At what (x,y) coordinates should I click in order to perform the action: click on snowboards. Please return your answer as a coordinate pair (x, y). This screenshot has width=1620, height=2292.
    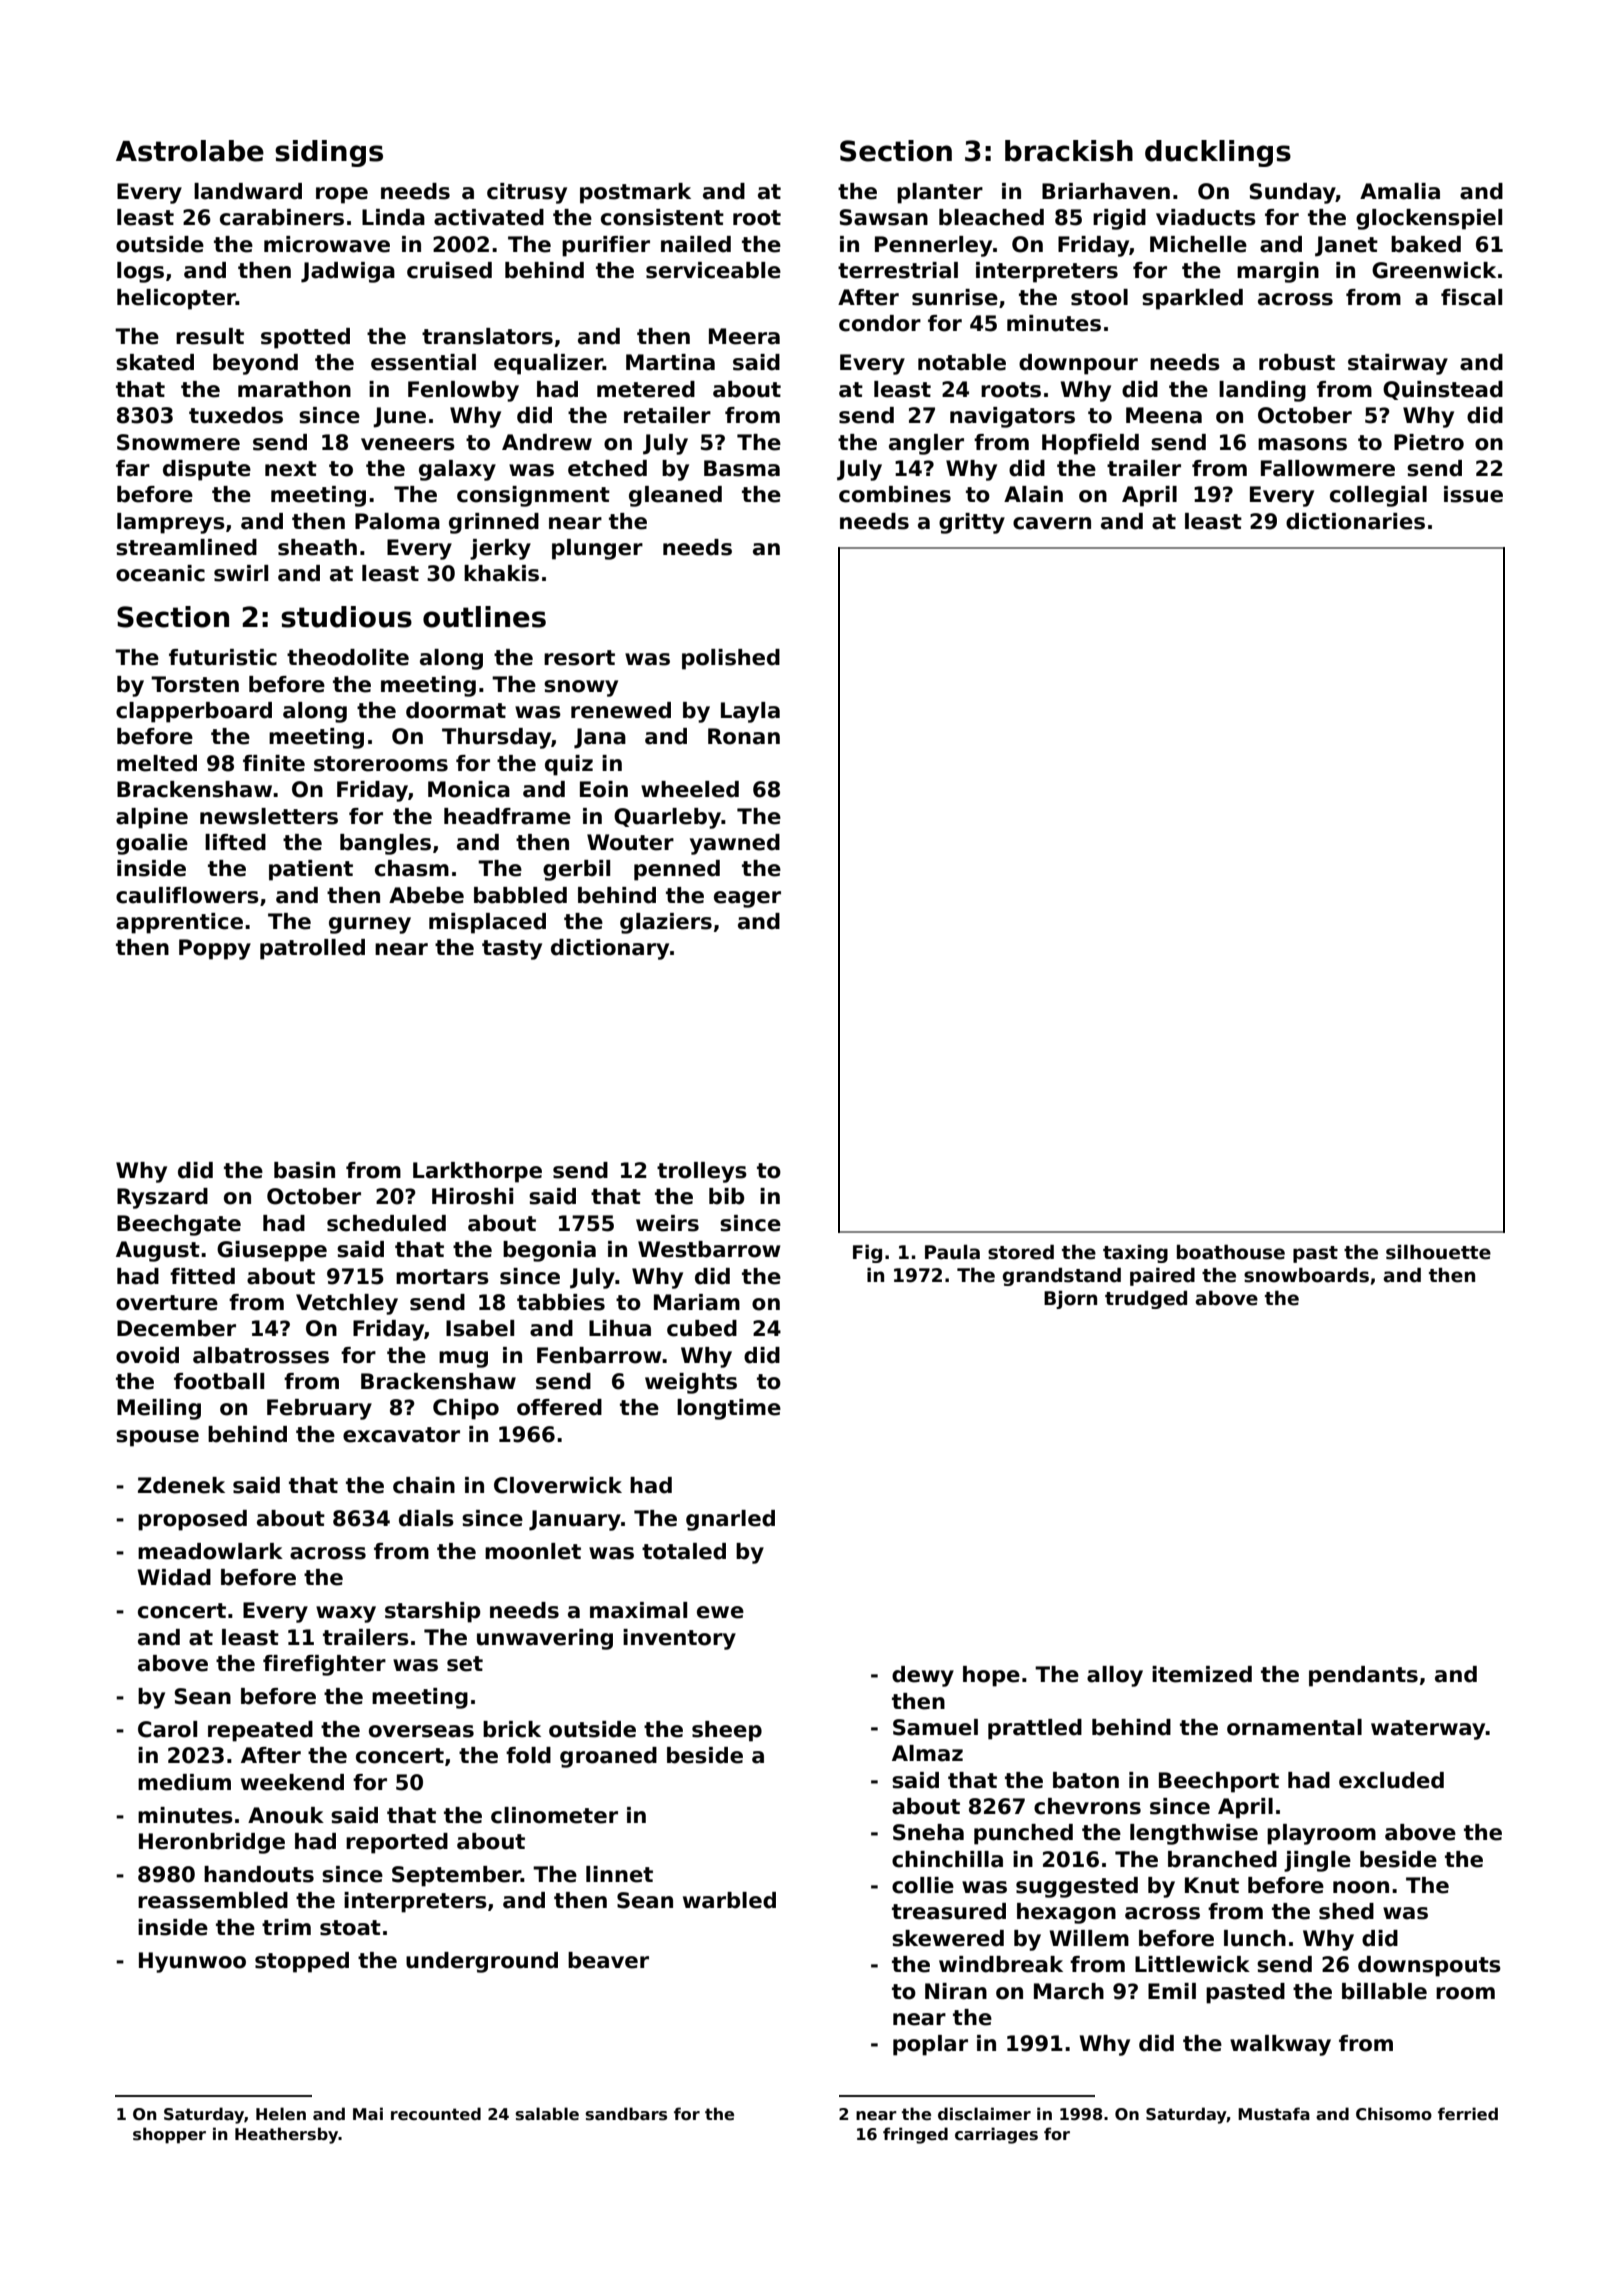
    Looking at the image, I should click on (1306, 1275).
